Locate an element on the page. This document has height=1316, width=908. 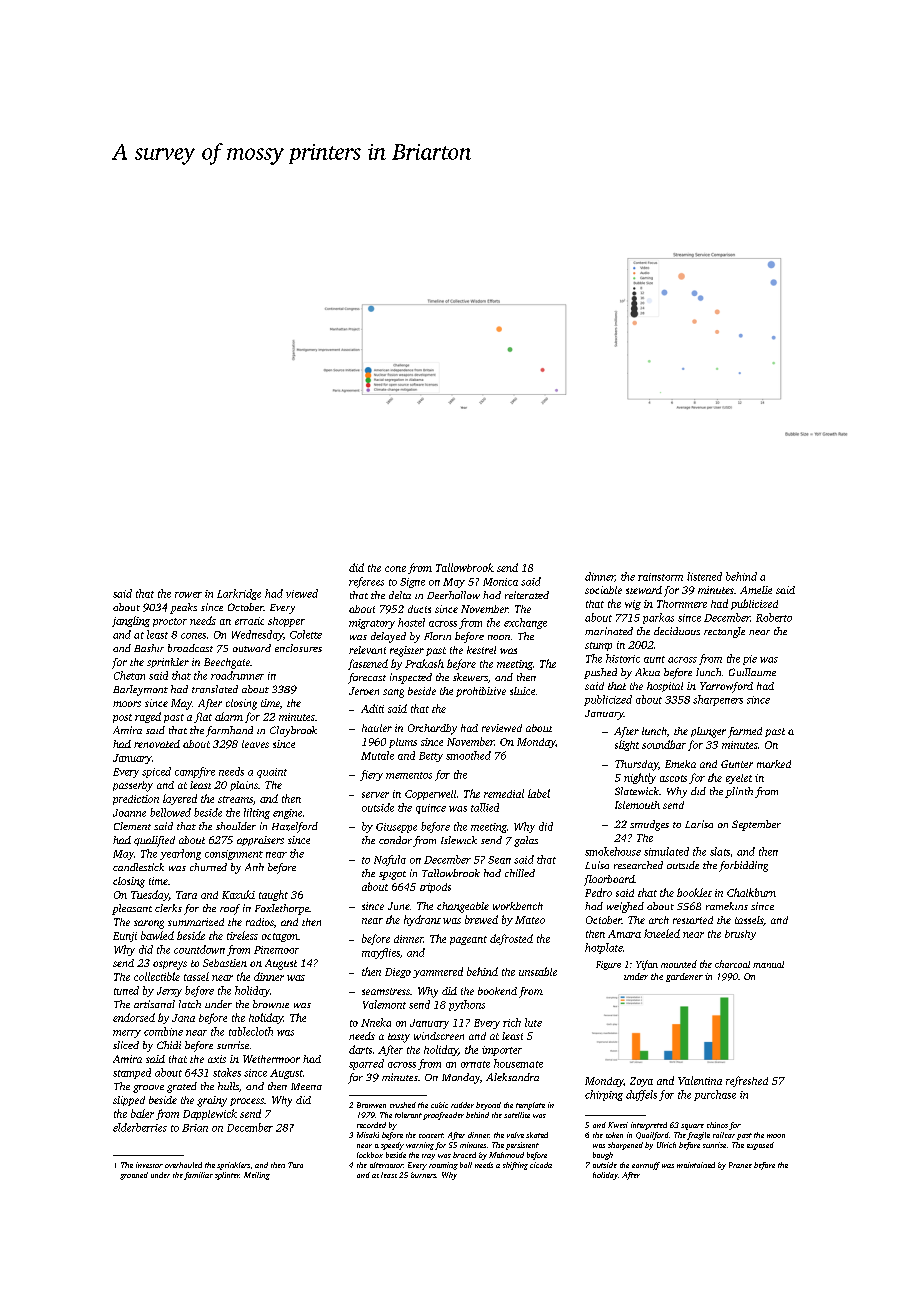
investor is located at coordinates (149, 1165).
